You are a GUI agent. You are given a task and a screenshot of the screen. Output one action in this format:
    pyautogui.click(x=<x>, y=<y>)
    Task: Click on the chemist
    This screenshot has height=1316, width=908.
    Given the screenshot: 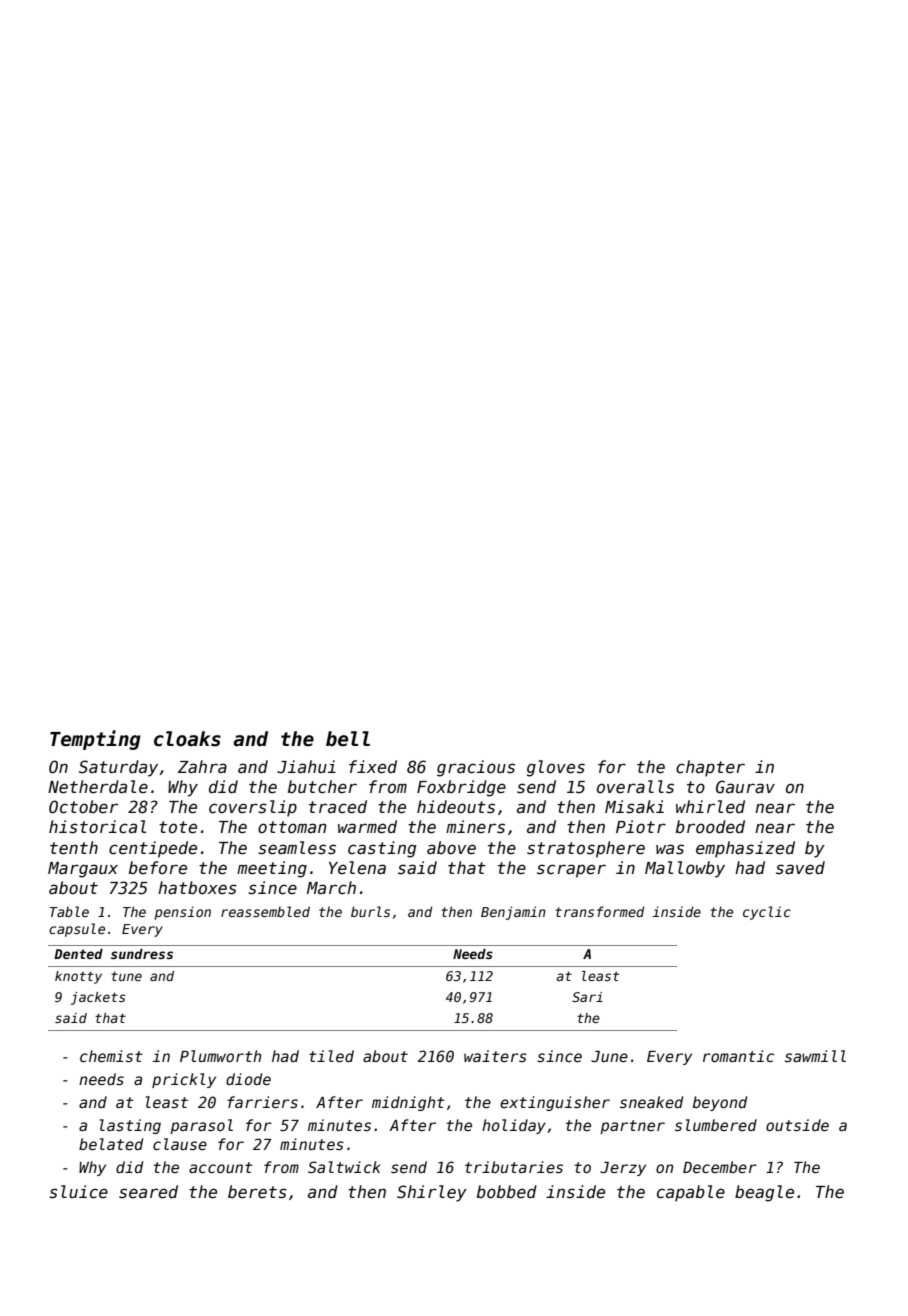 What is the action you would take?
    pyautogui.click(x=111, y=1056)
